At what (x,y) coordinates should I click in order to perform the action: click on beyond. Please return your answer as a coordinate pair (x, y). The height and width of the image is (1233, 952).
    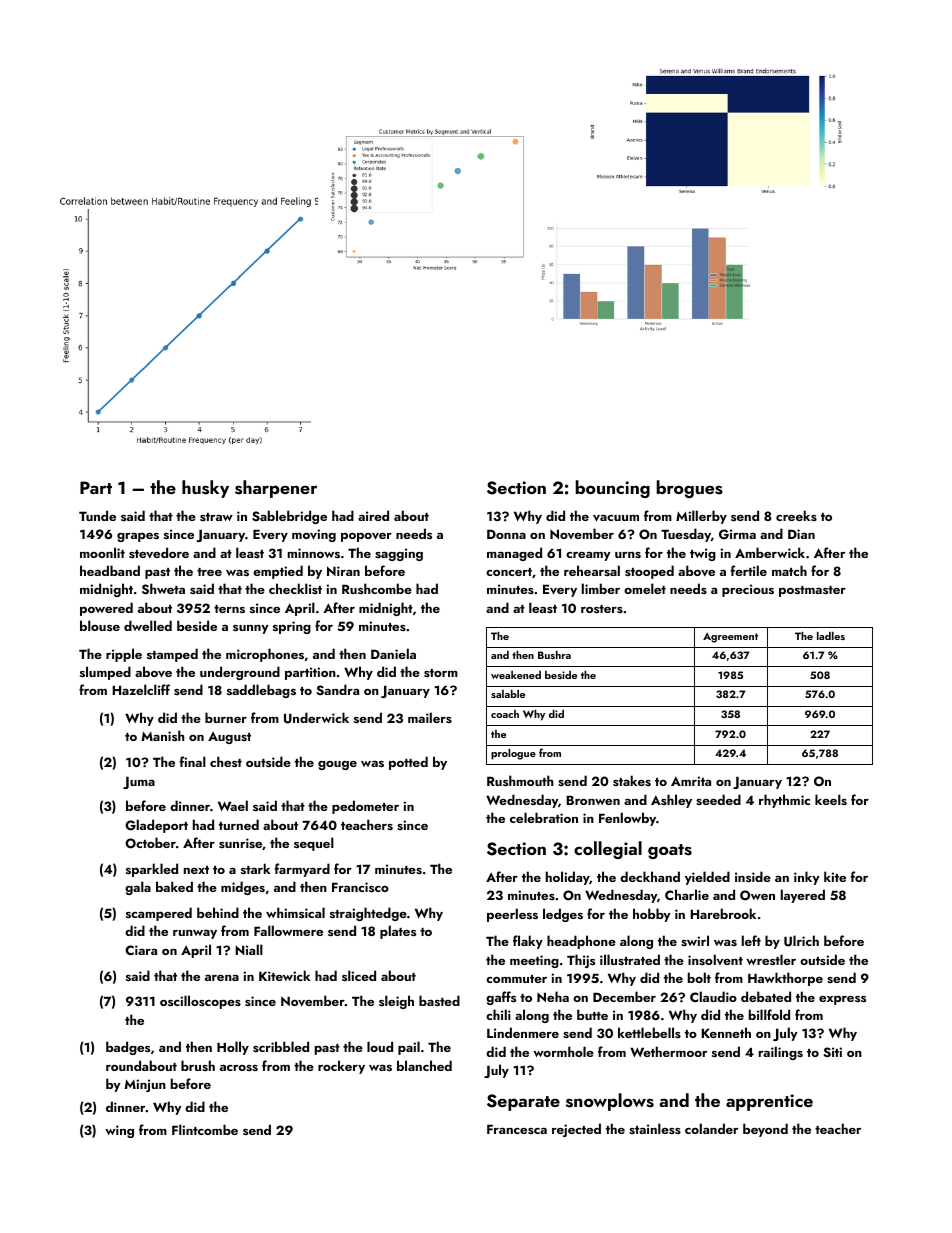
    Looking at the image, I should click on (765, 1130).
